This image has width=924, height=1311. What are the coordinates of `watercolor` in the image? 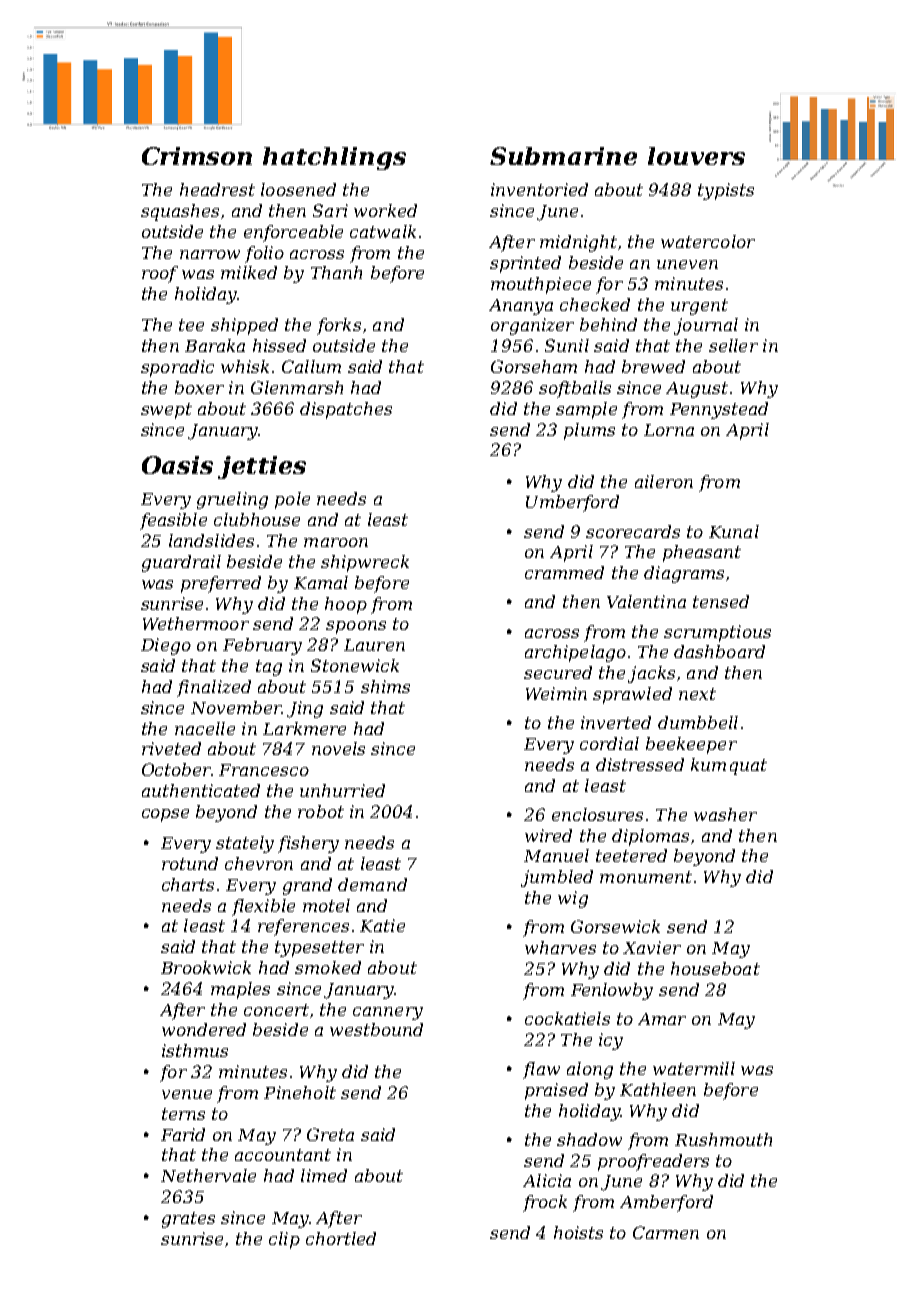 It's located at (708, 241).
